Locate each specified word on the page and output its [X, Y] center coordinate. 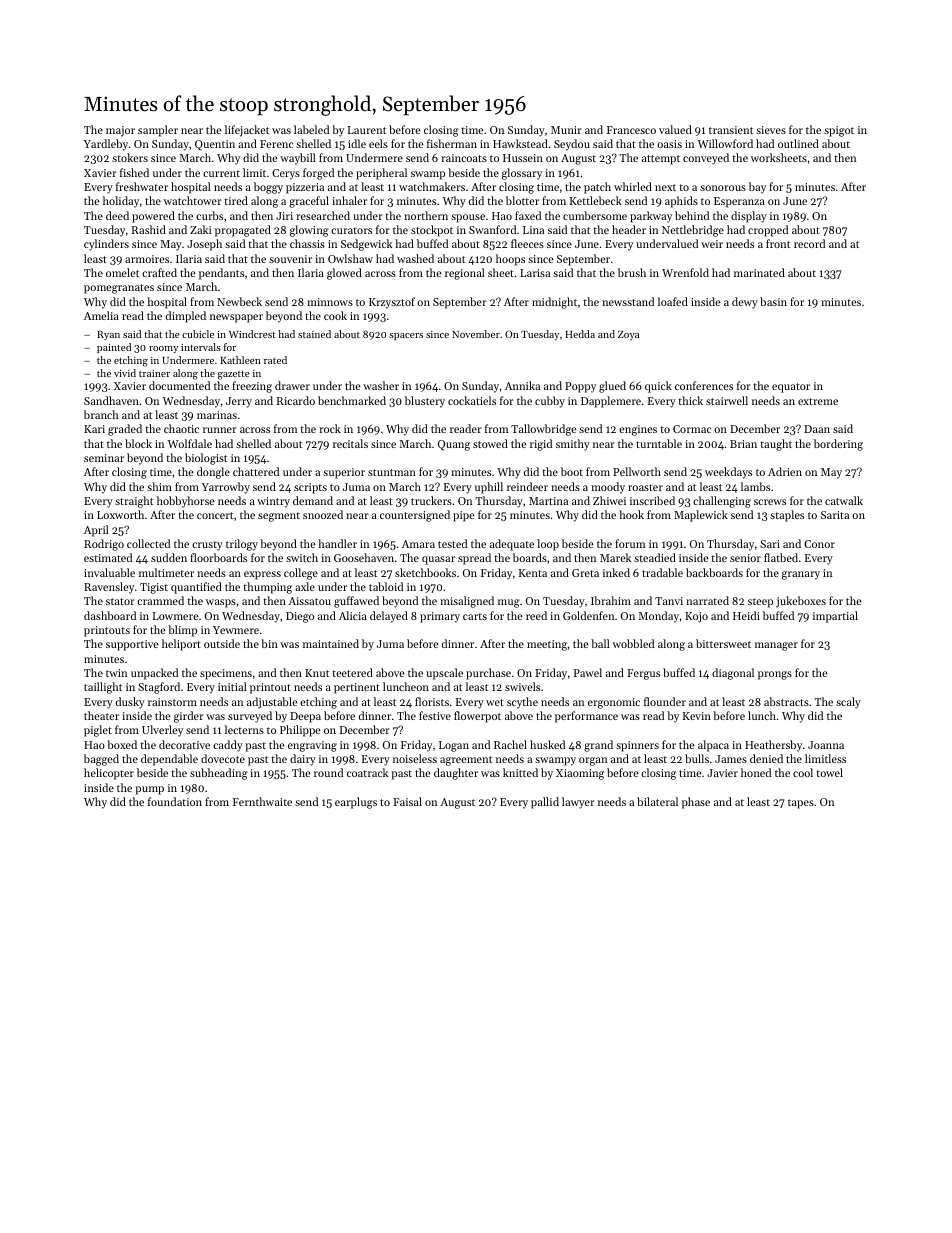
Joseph [204, 245]
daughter [456, 774]
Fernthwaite [262, 801]
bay [757, 188]
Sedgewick [366, 245]
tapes [801, 804]
